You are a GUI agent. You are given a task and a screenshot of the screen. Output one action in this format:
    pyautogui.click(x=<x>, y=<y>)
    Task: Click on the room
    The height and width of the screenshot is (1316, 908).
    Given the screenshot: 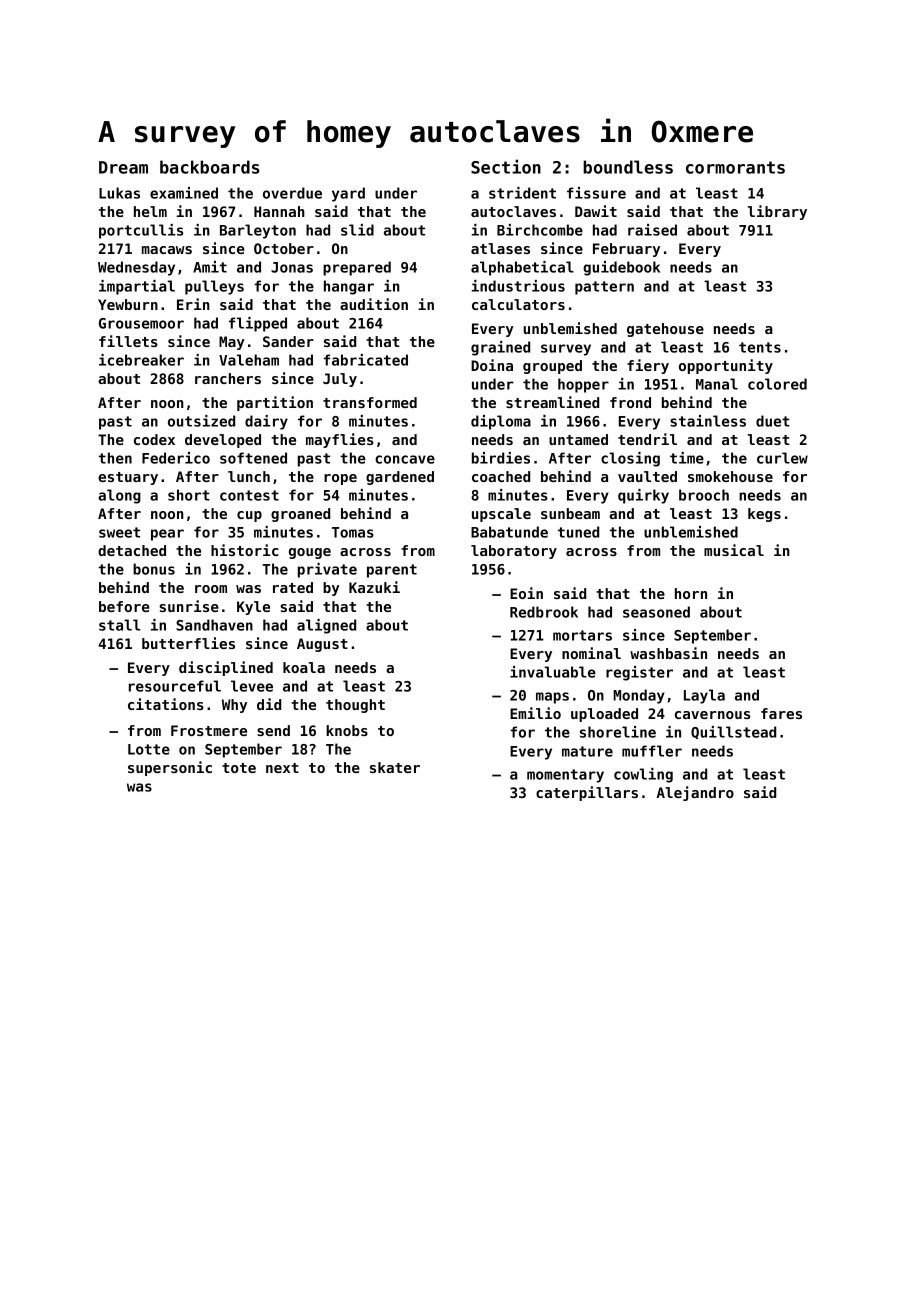 What is the action you would take?
    pyautogui.click(x=211, y=589)
